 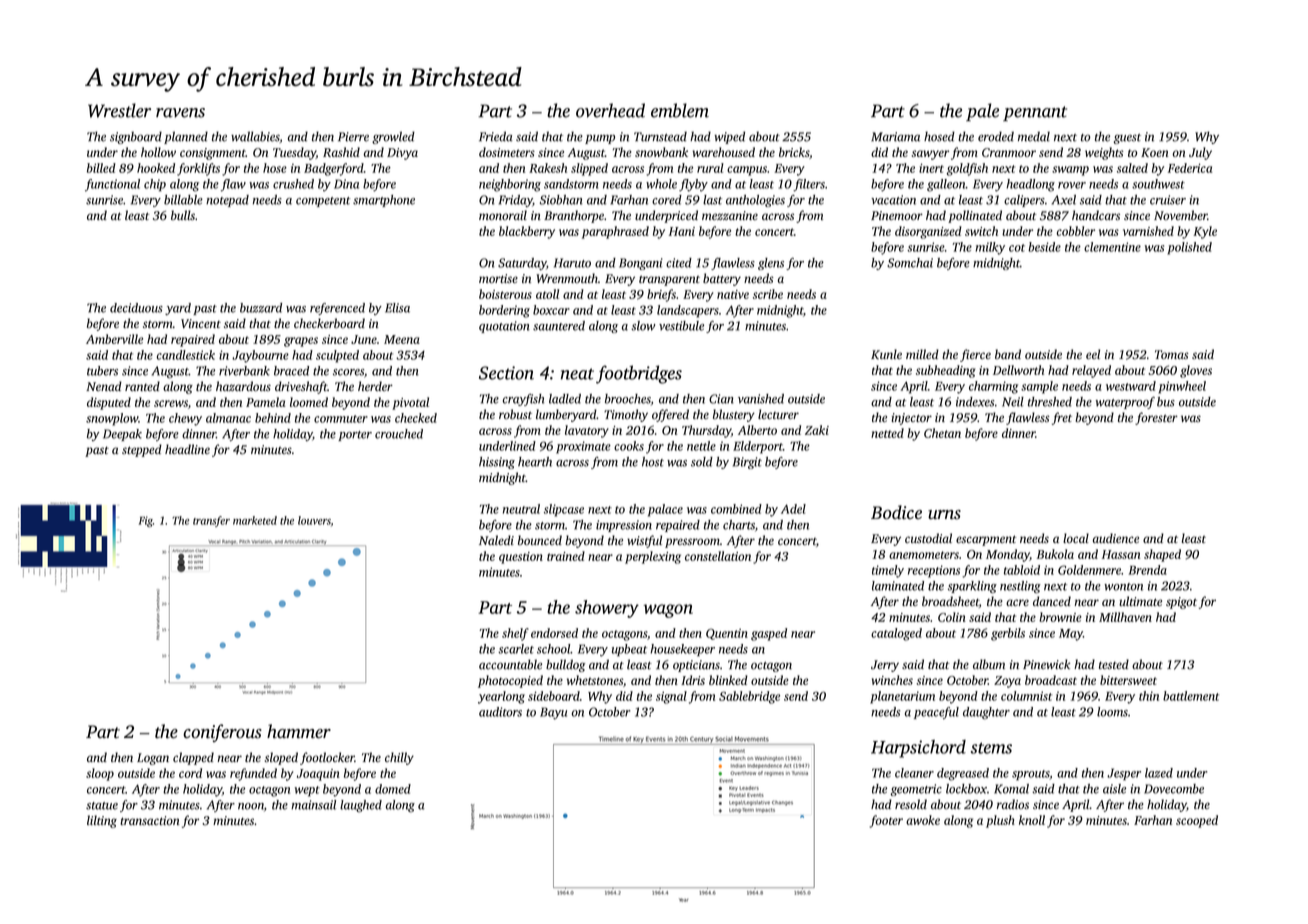 What do you see at coordinates (898, 586) in the image?
I see `laminated` at bounding box center [898, 586].
